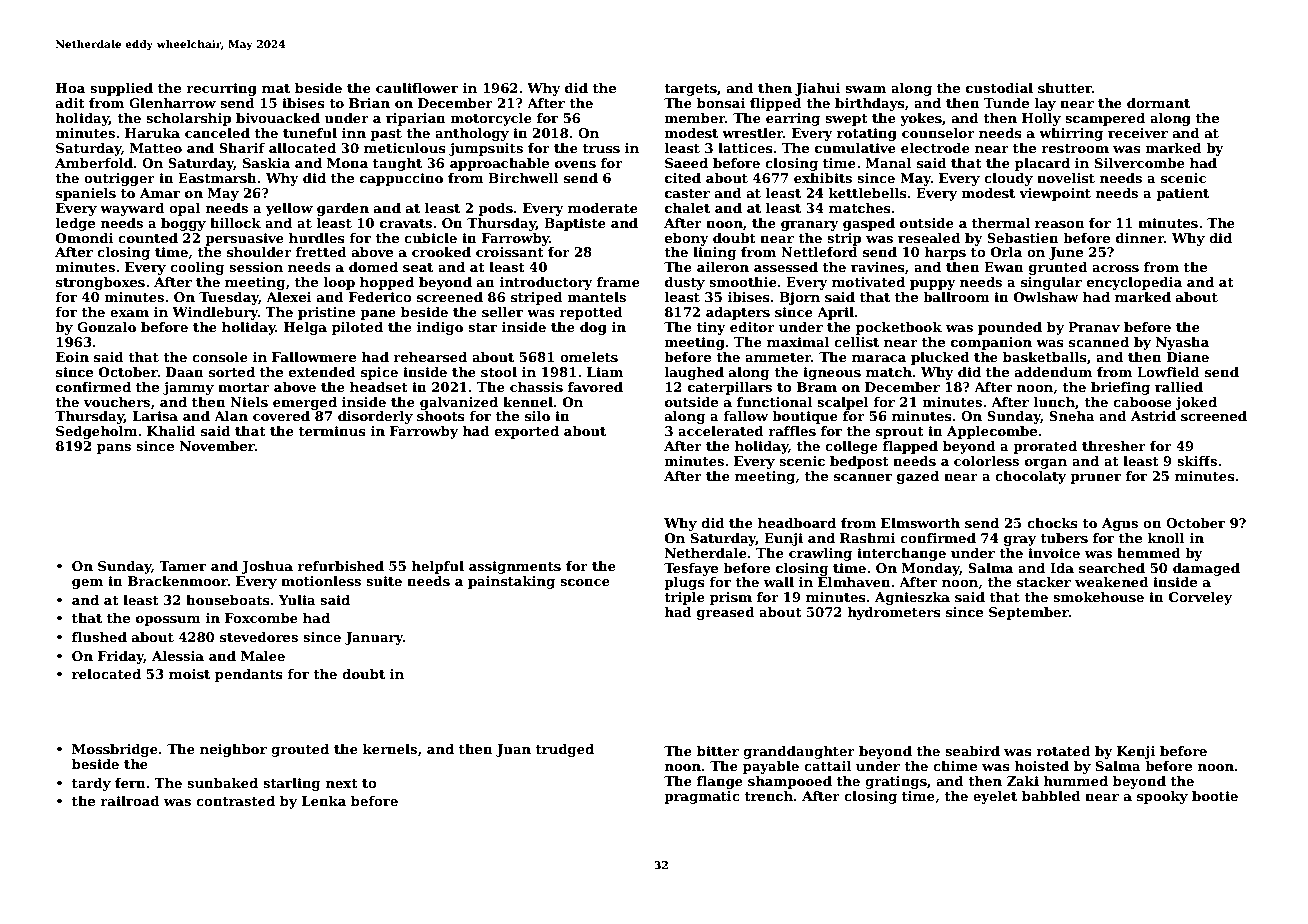 The width and height of the screenshot is (1308, 924). What do you see at coordinates (817, 89) in the screenshot?
I see `Jiahui` at bounding box center [817, 89].
